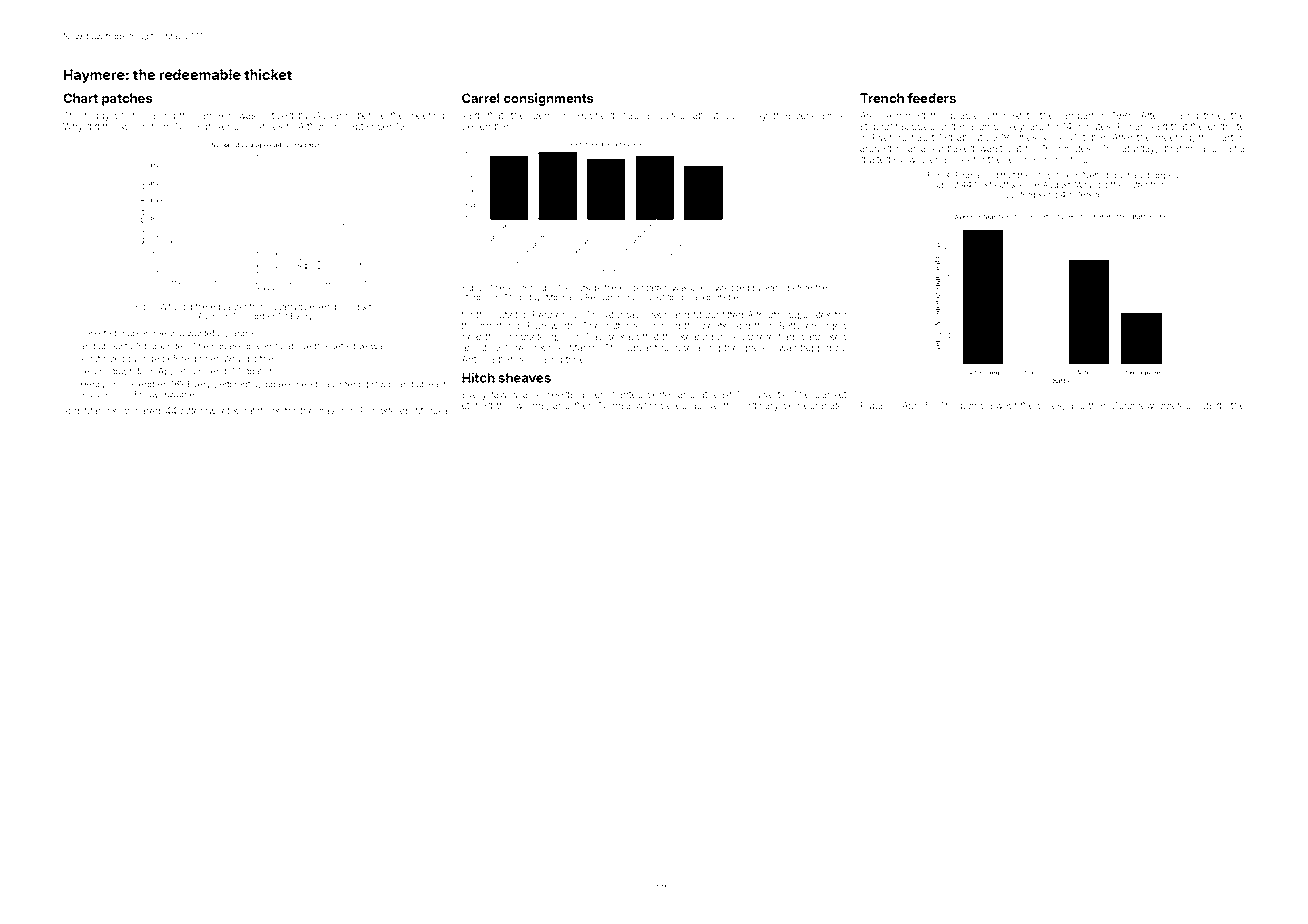 The width and height of the screenshot is (1308, 924). Describe the element at coordinates (774, 287) in the screenshot. I see `Rami` at that location.
